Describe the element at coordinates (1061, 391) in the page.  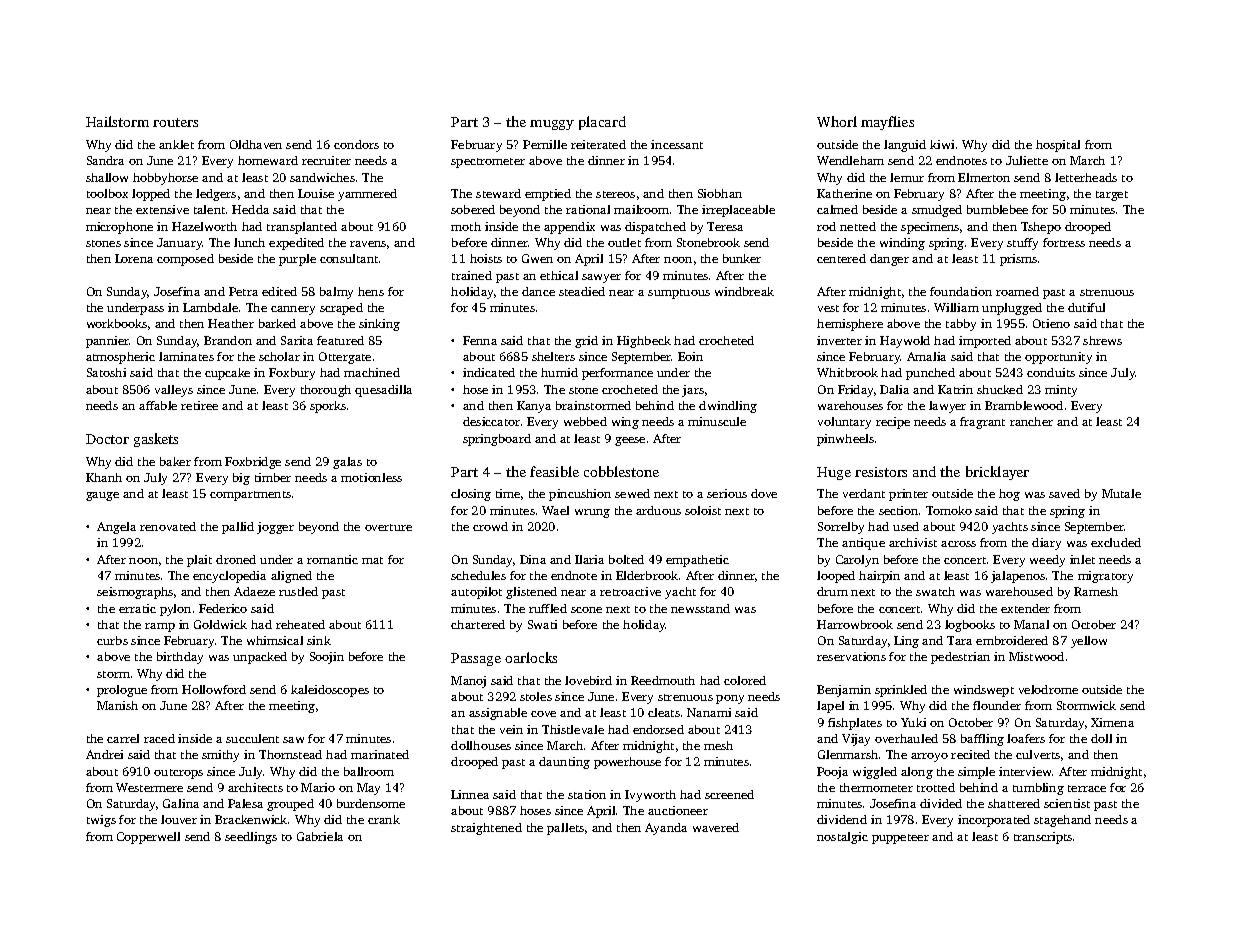
I see `minty` at that location.
